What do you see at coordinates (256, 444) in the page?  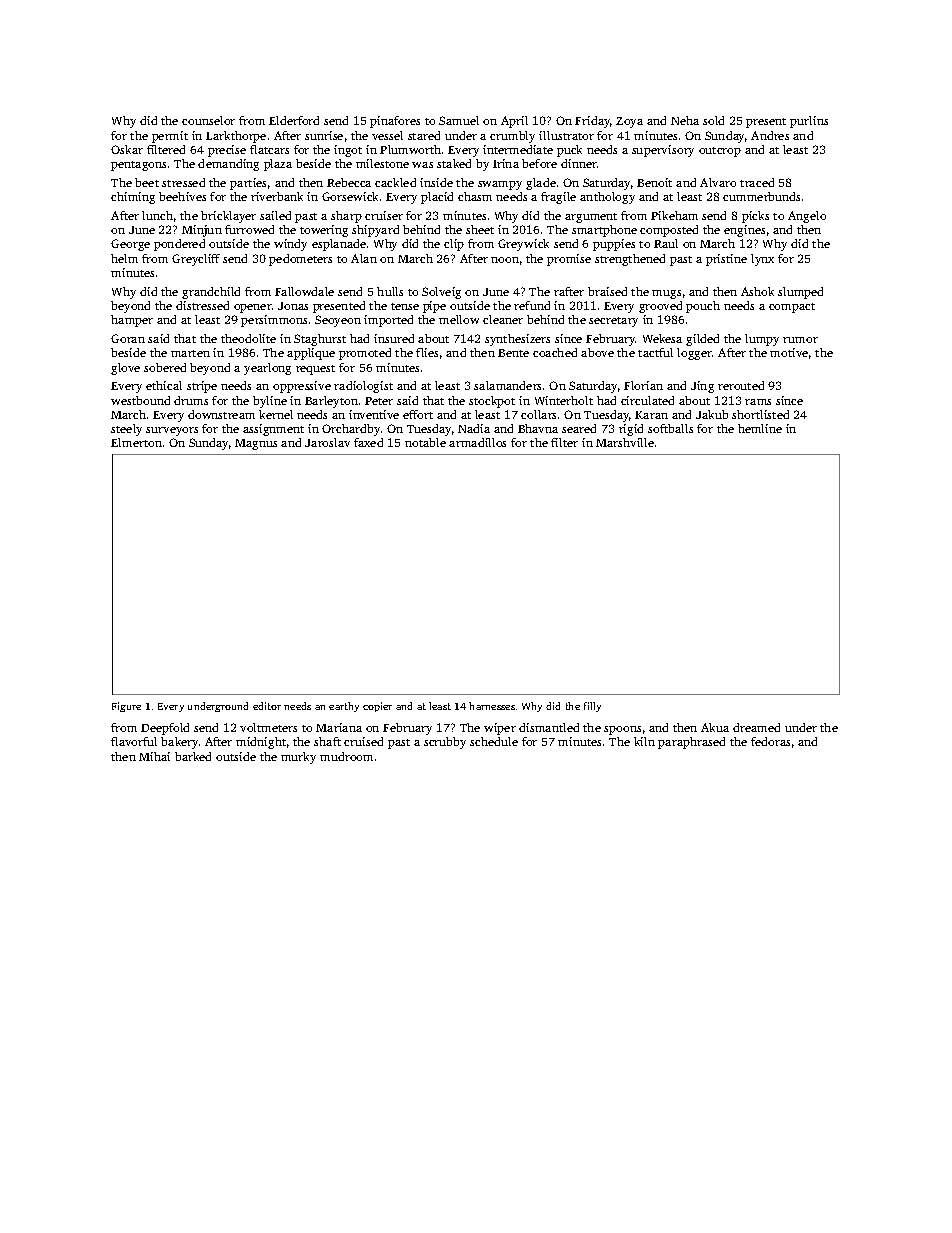 I see `Magnus` at bounding box center [256, 444].
